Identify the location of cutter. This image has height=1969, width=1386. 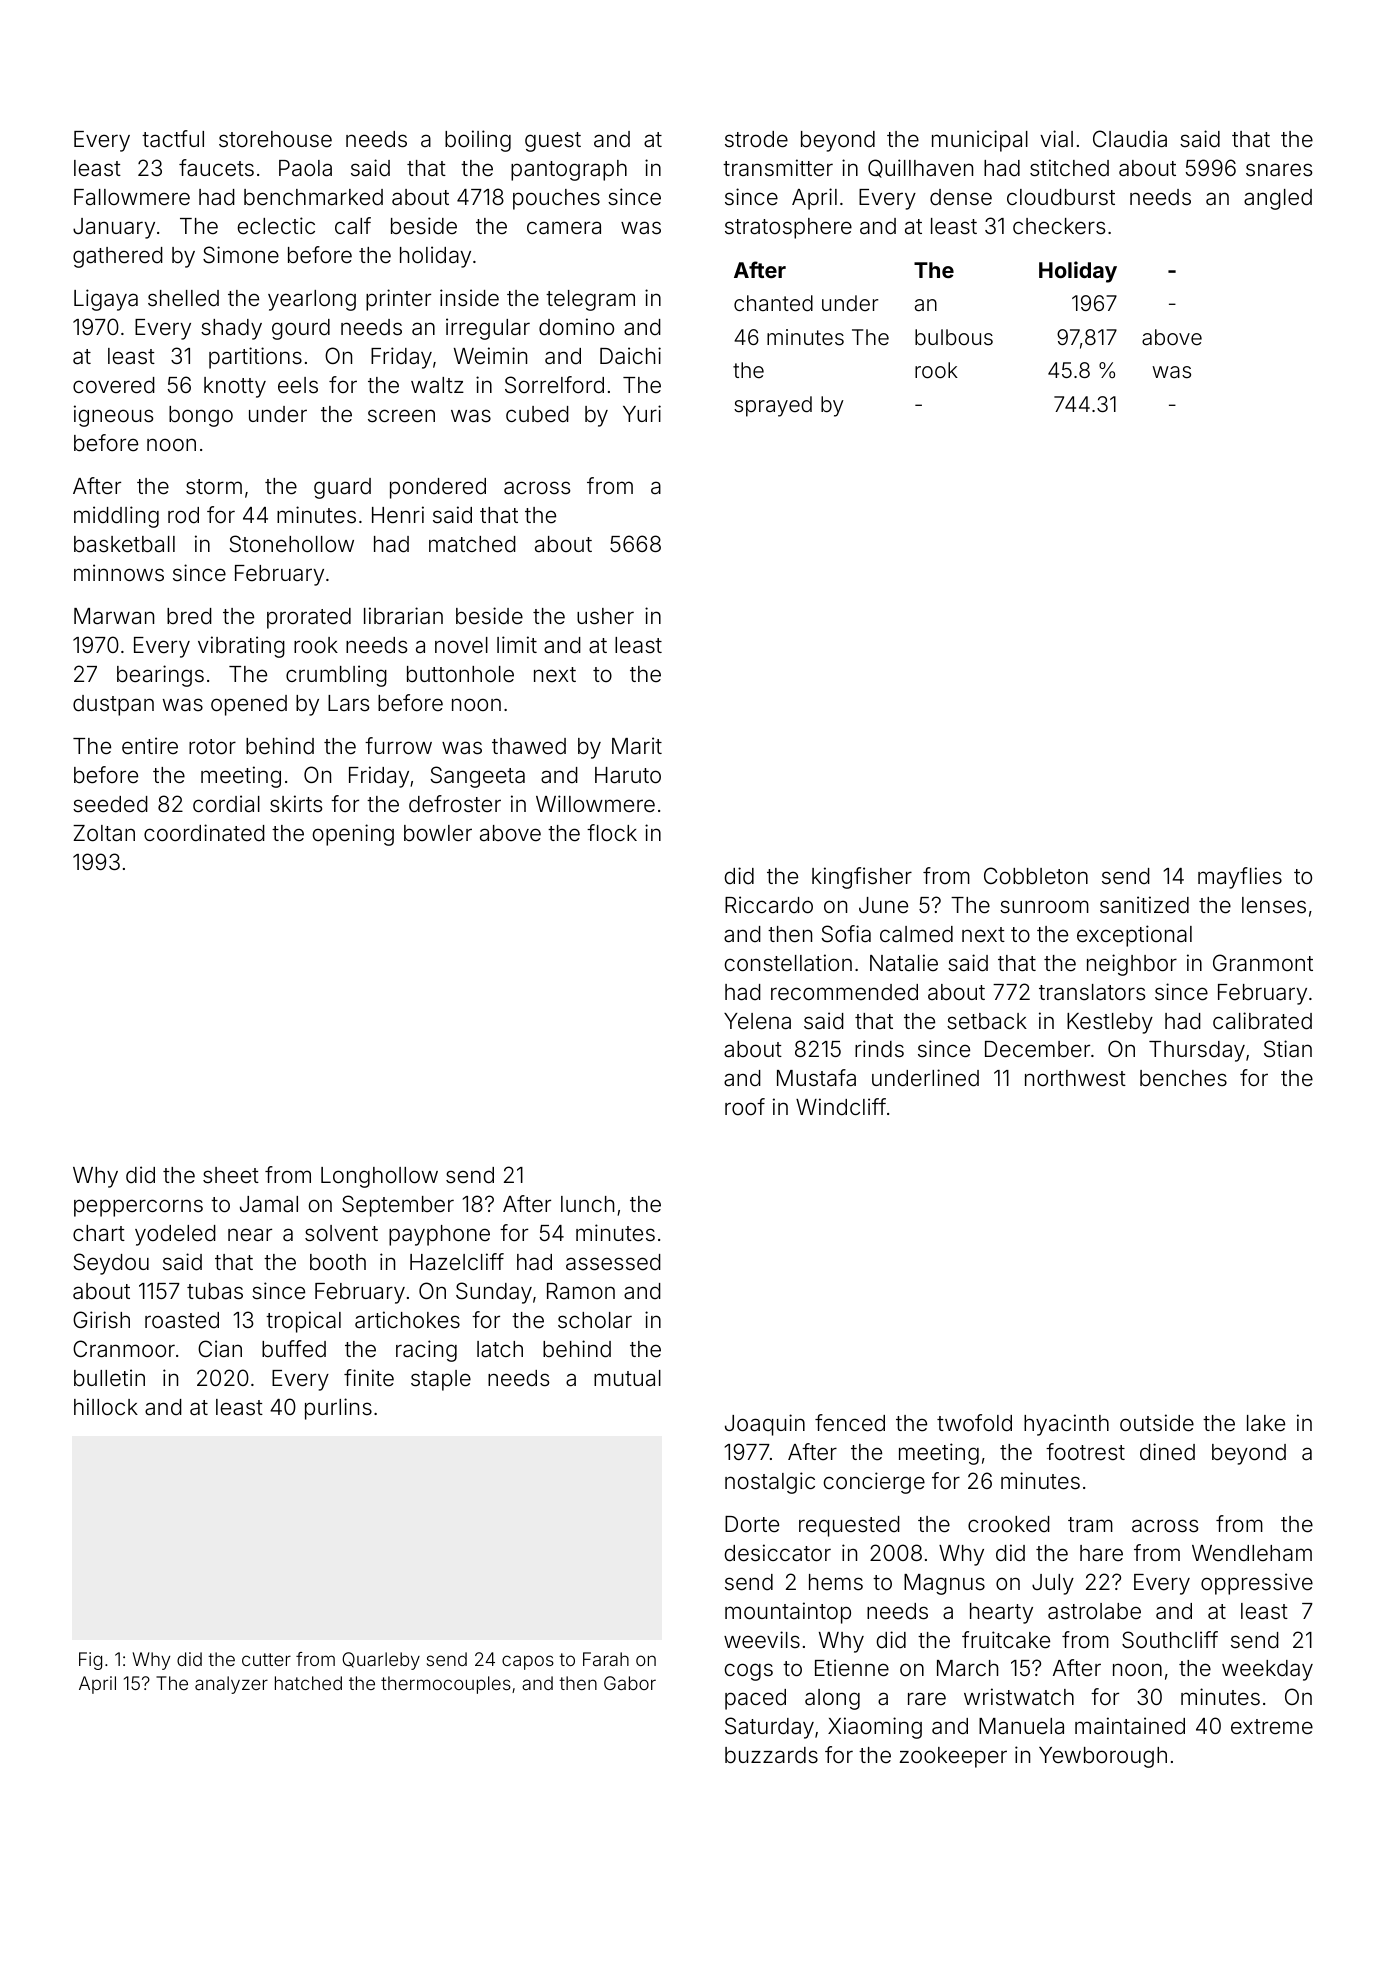
(266, 1659).
